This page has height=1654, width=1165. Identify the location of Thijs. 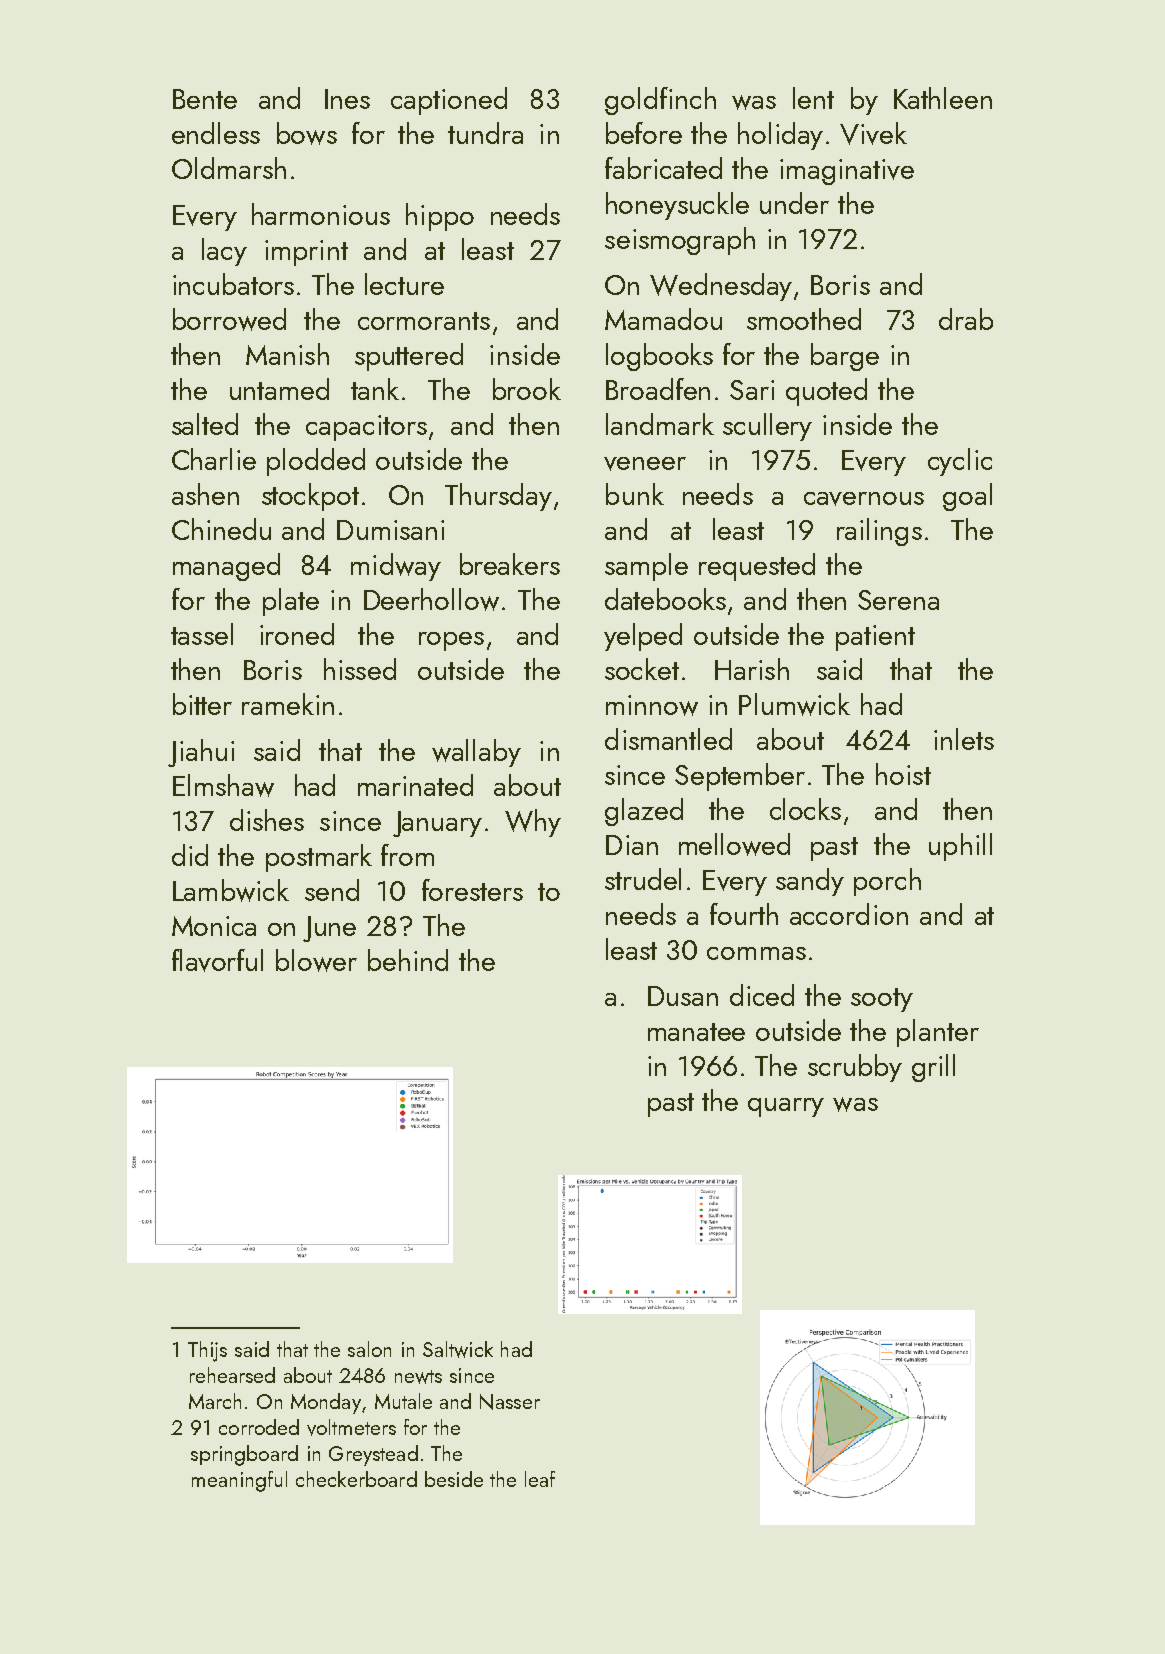
(207, 1351).
